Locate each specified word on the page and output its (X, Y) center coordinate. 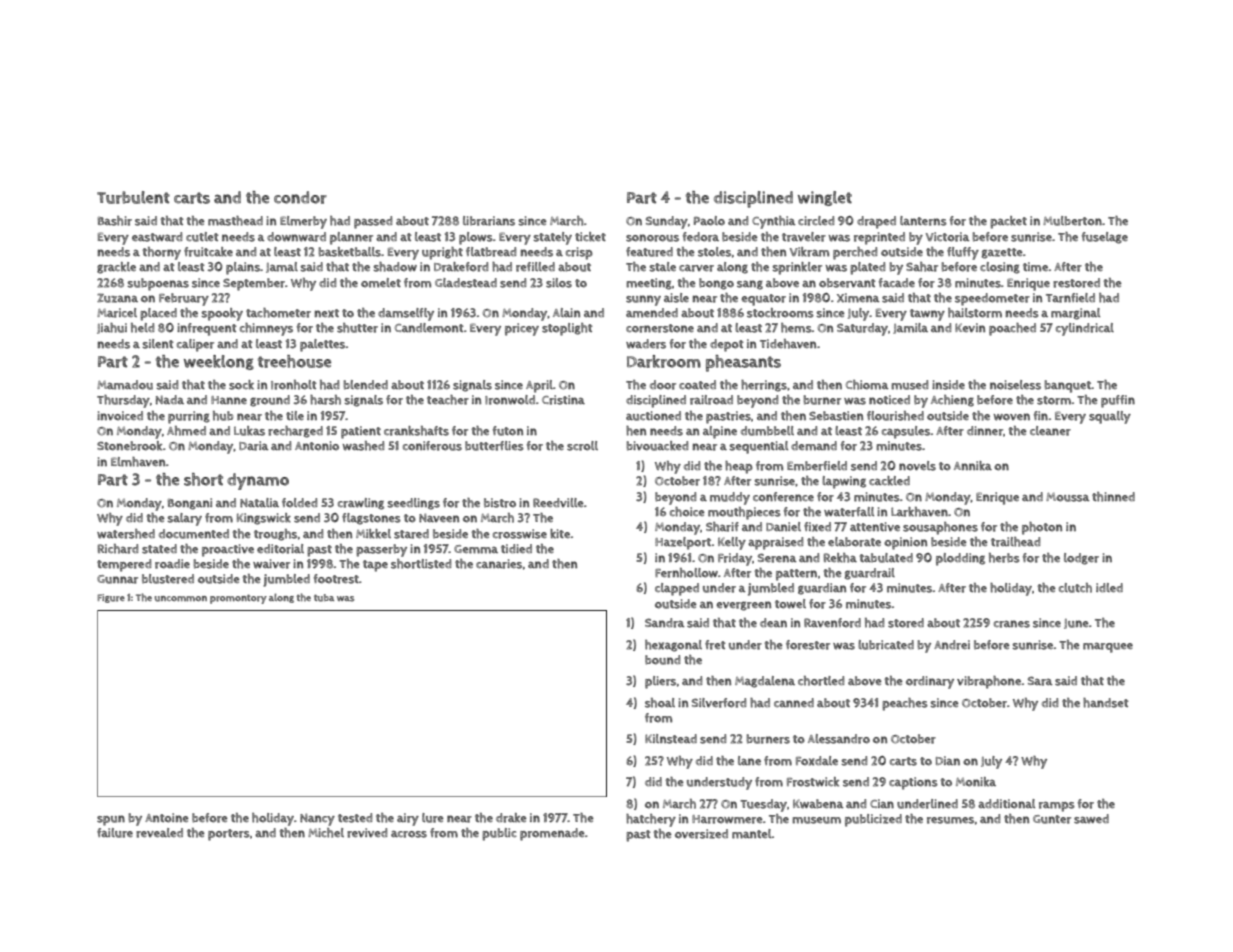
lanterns (923, 221)
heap (739, 467)
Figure (111, 598)
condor (300, 197)
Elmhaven (138, 462)
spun (111, 820)
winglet (825, 198)
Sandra (665, 623)
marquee (1108, 647)
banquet (1067, 386)
